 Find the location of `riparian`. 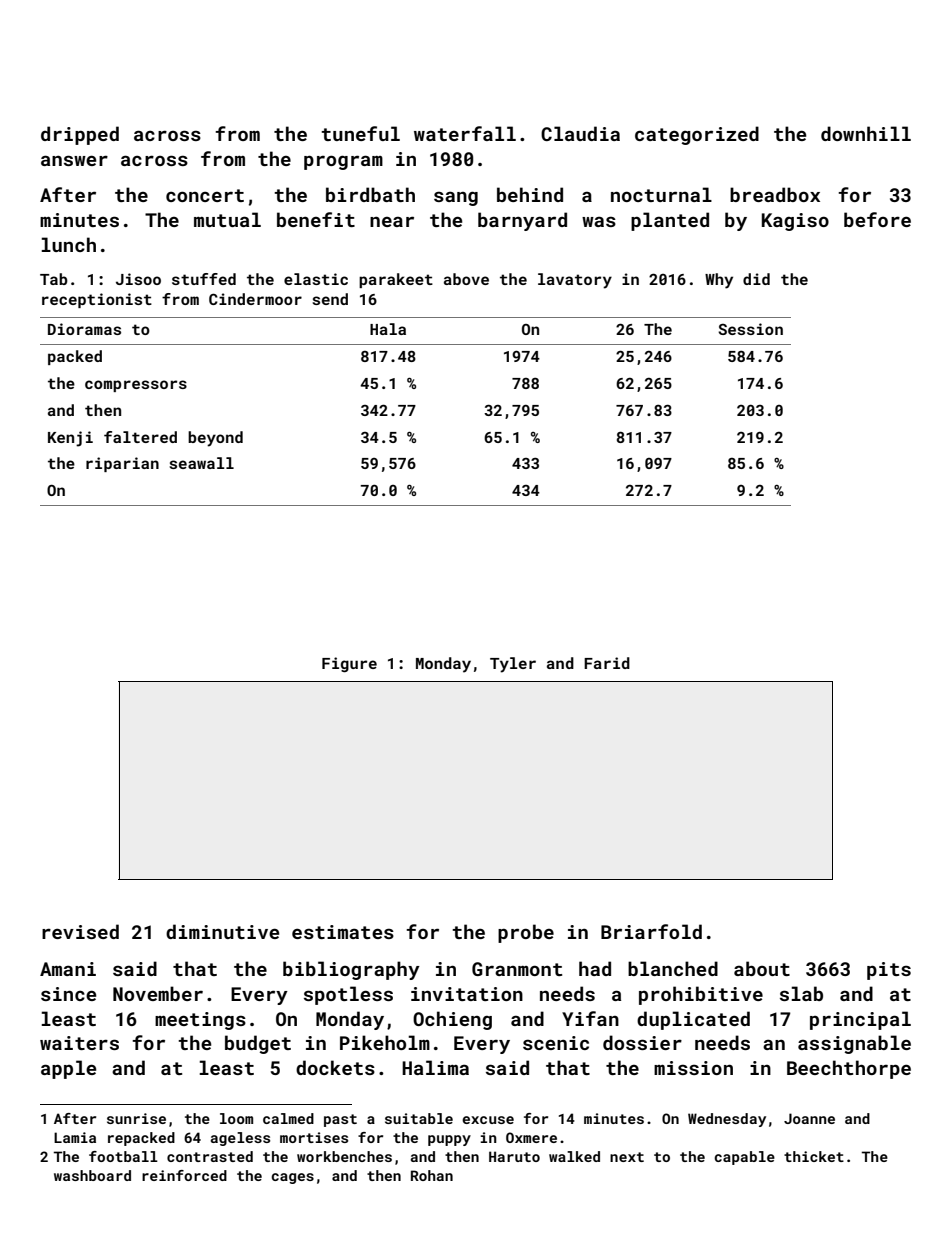

riparian is located at coordinates (122, 464).
